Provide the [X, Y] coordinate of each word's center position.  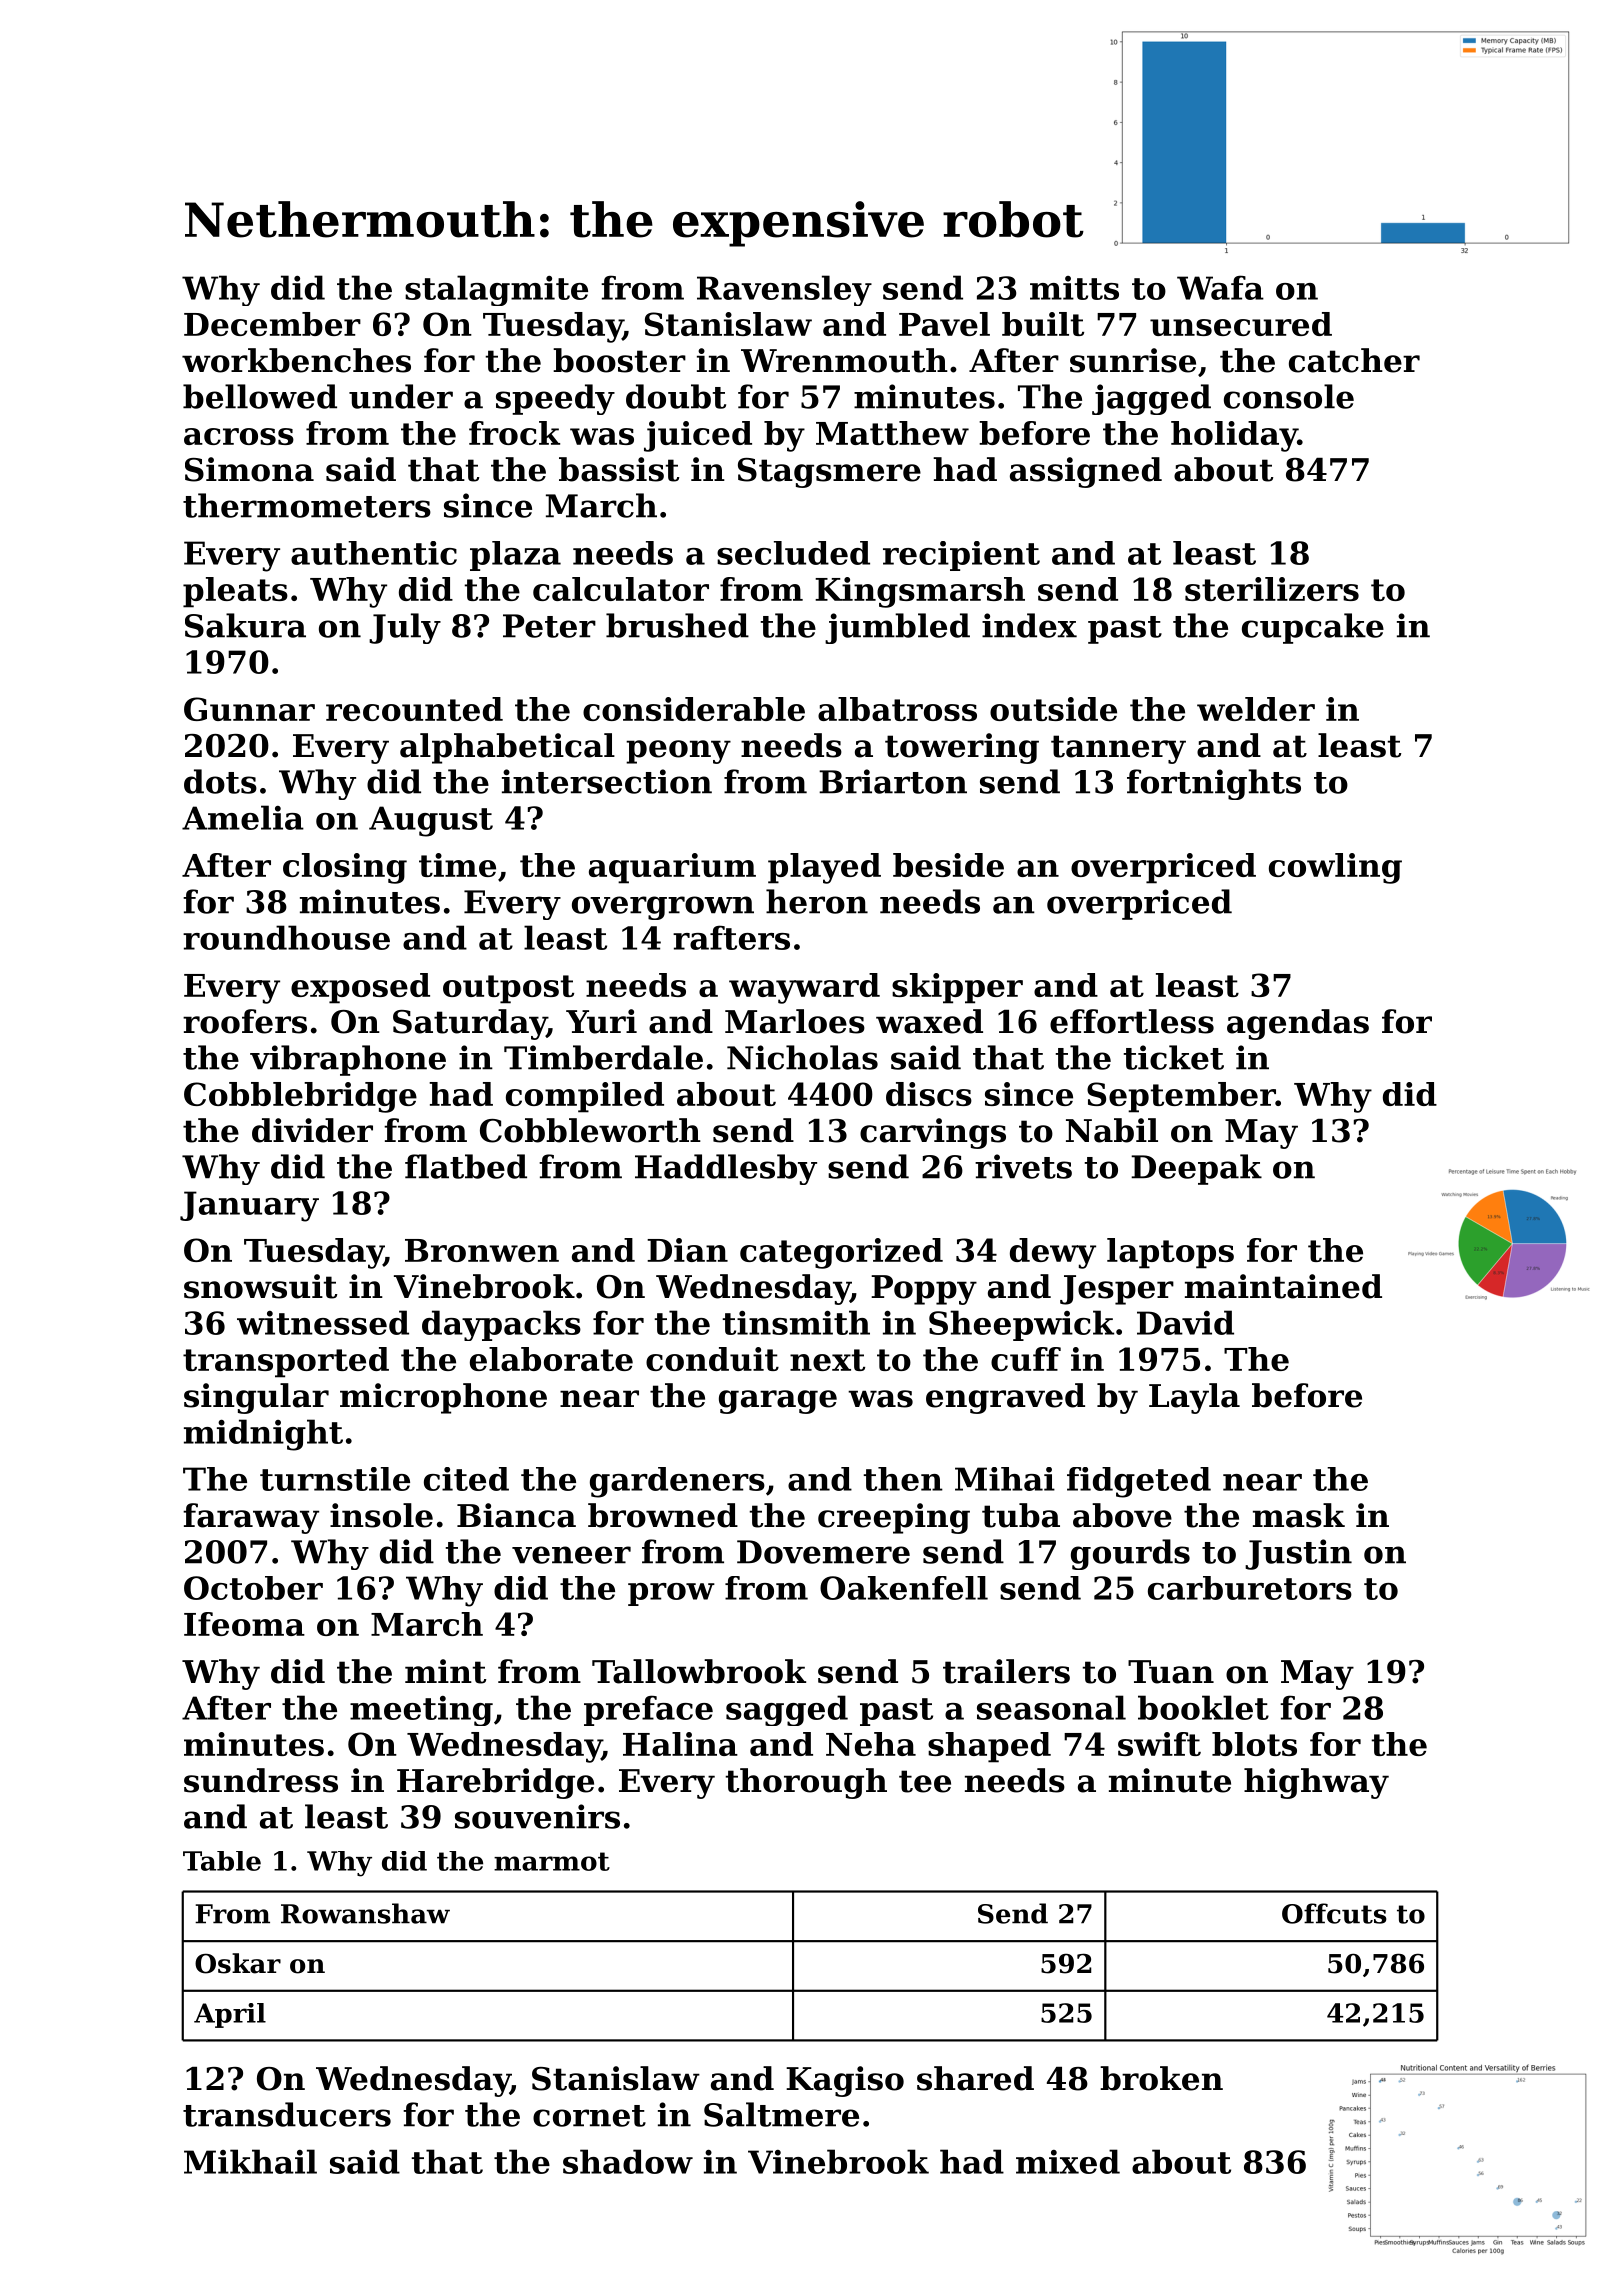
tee [925, 1781]
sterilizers [1272, 589]
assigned [1086, 472]
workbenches [296, 360]
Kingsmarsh [920, 592]
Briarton [893, 781]
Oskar [238, 1963]
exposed [360, 988]
